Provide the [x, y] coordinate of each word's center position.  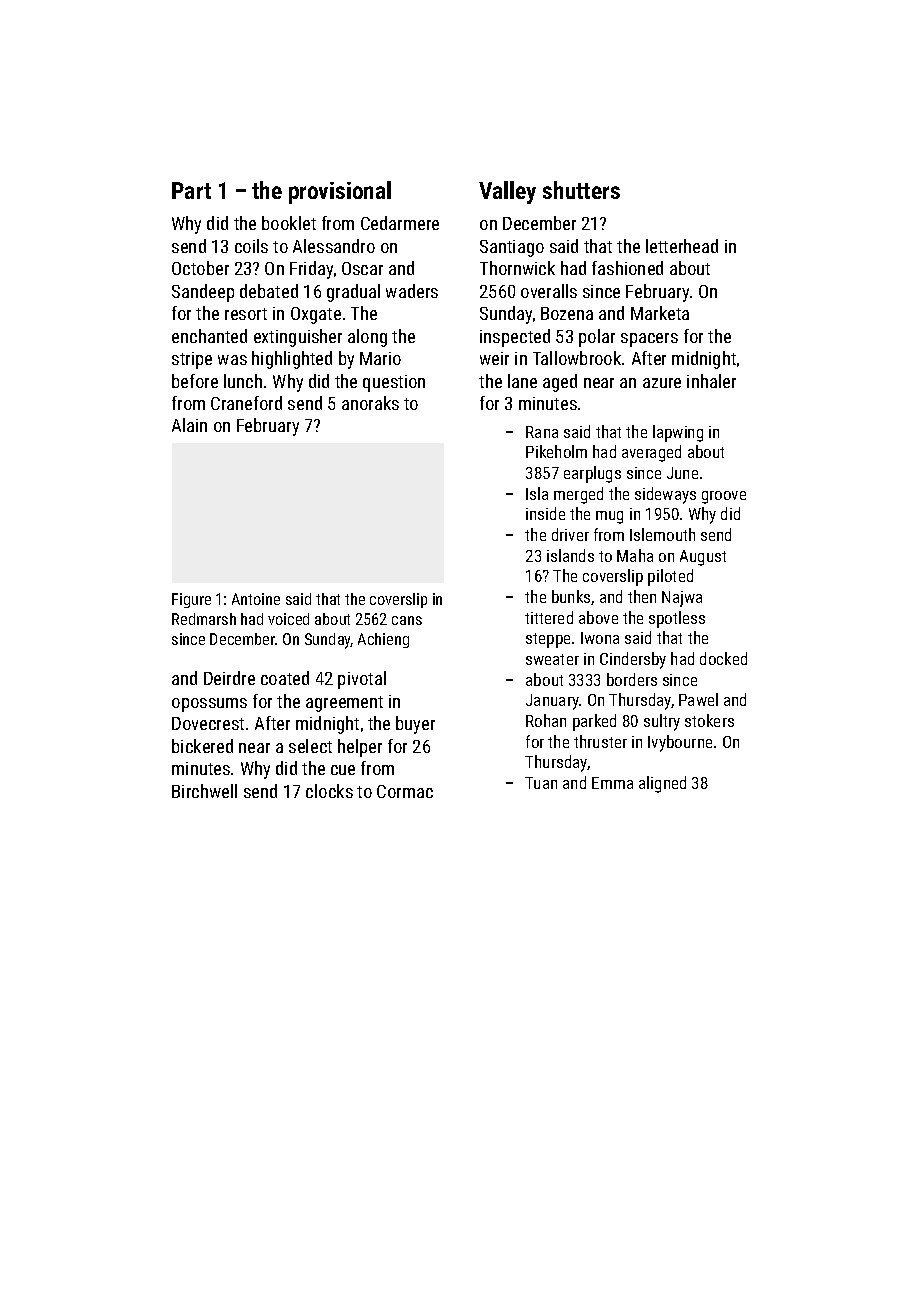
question [394, 383]
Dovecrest [208, 723]
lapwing [678, 433]
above [598, 617]
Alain [189, 425]
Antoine [256, 599]
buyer [415, 725]
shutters [581, 190]
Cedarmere [400, 223]
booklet [289, 223]
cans [407, 620]
